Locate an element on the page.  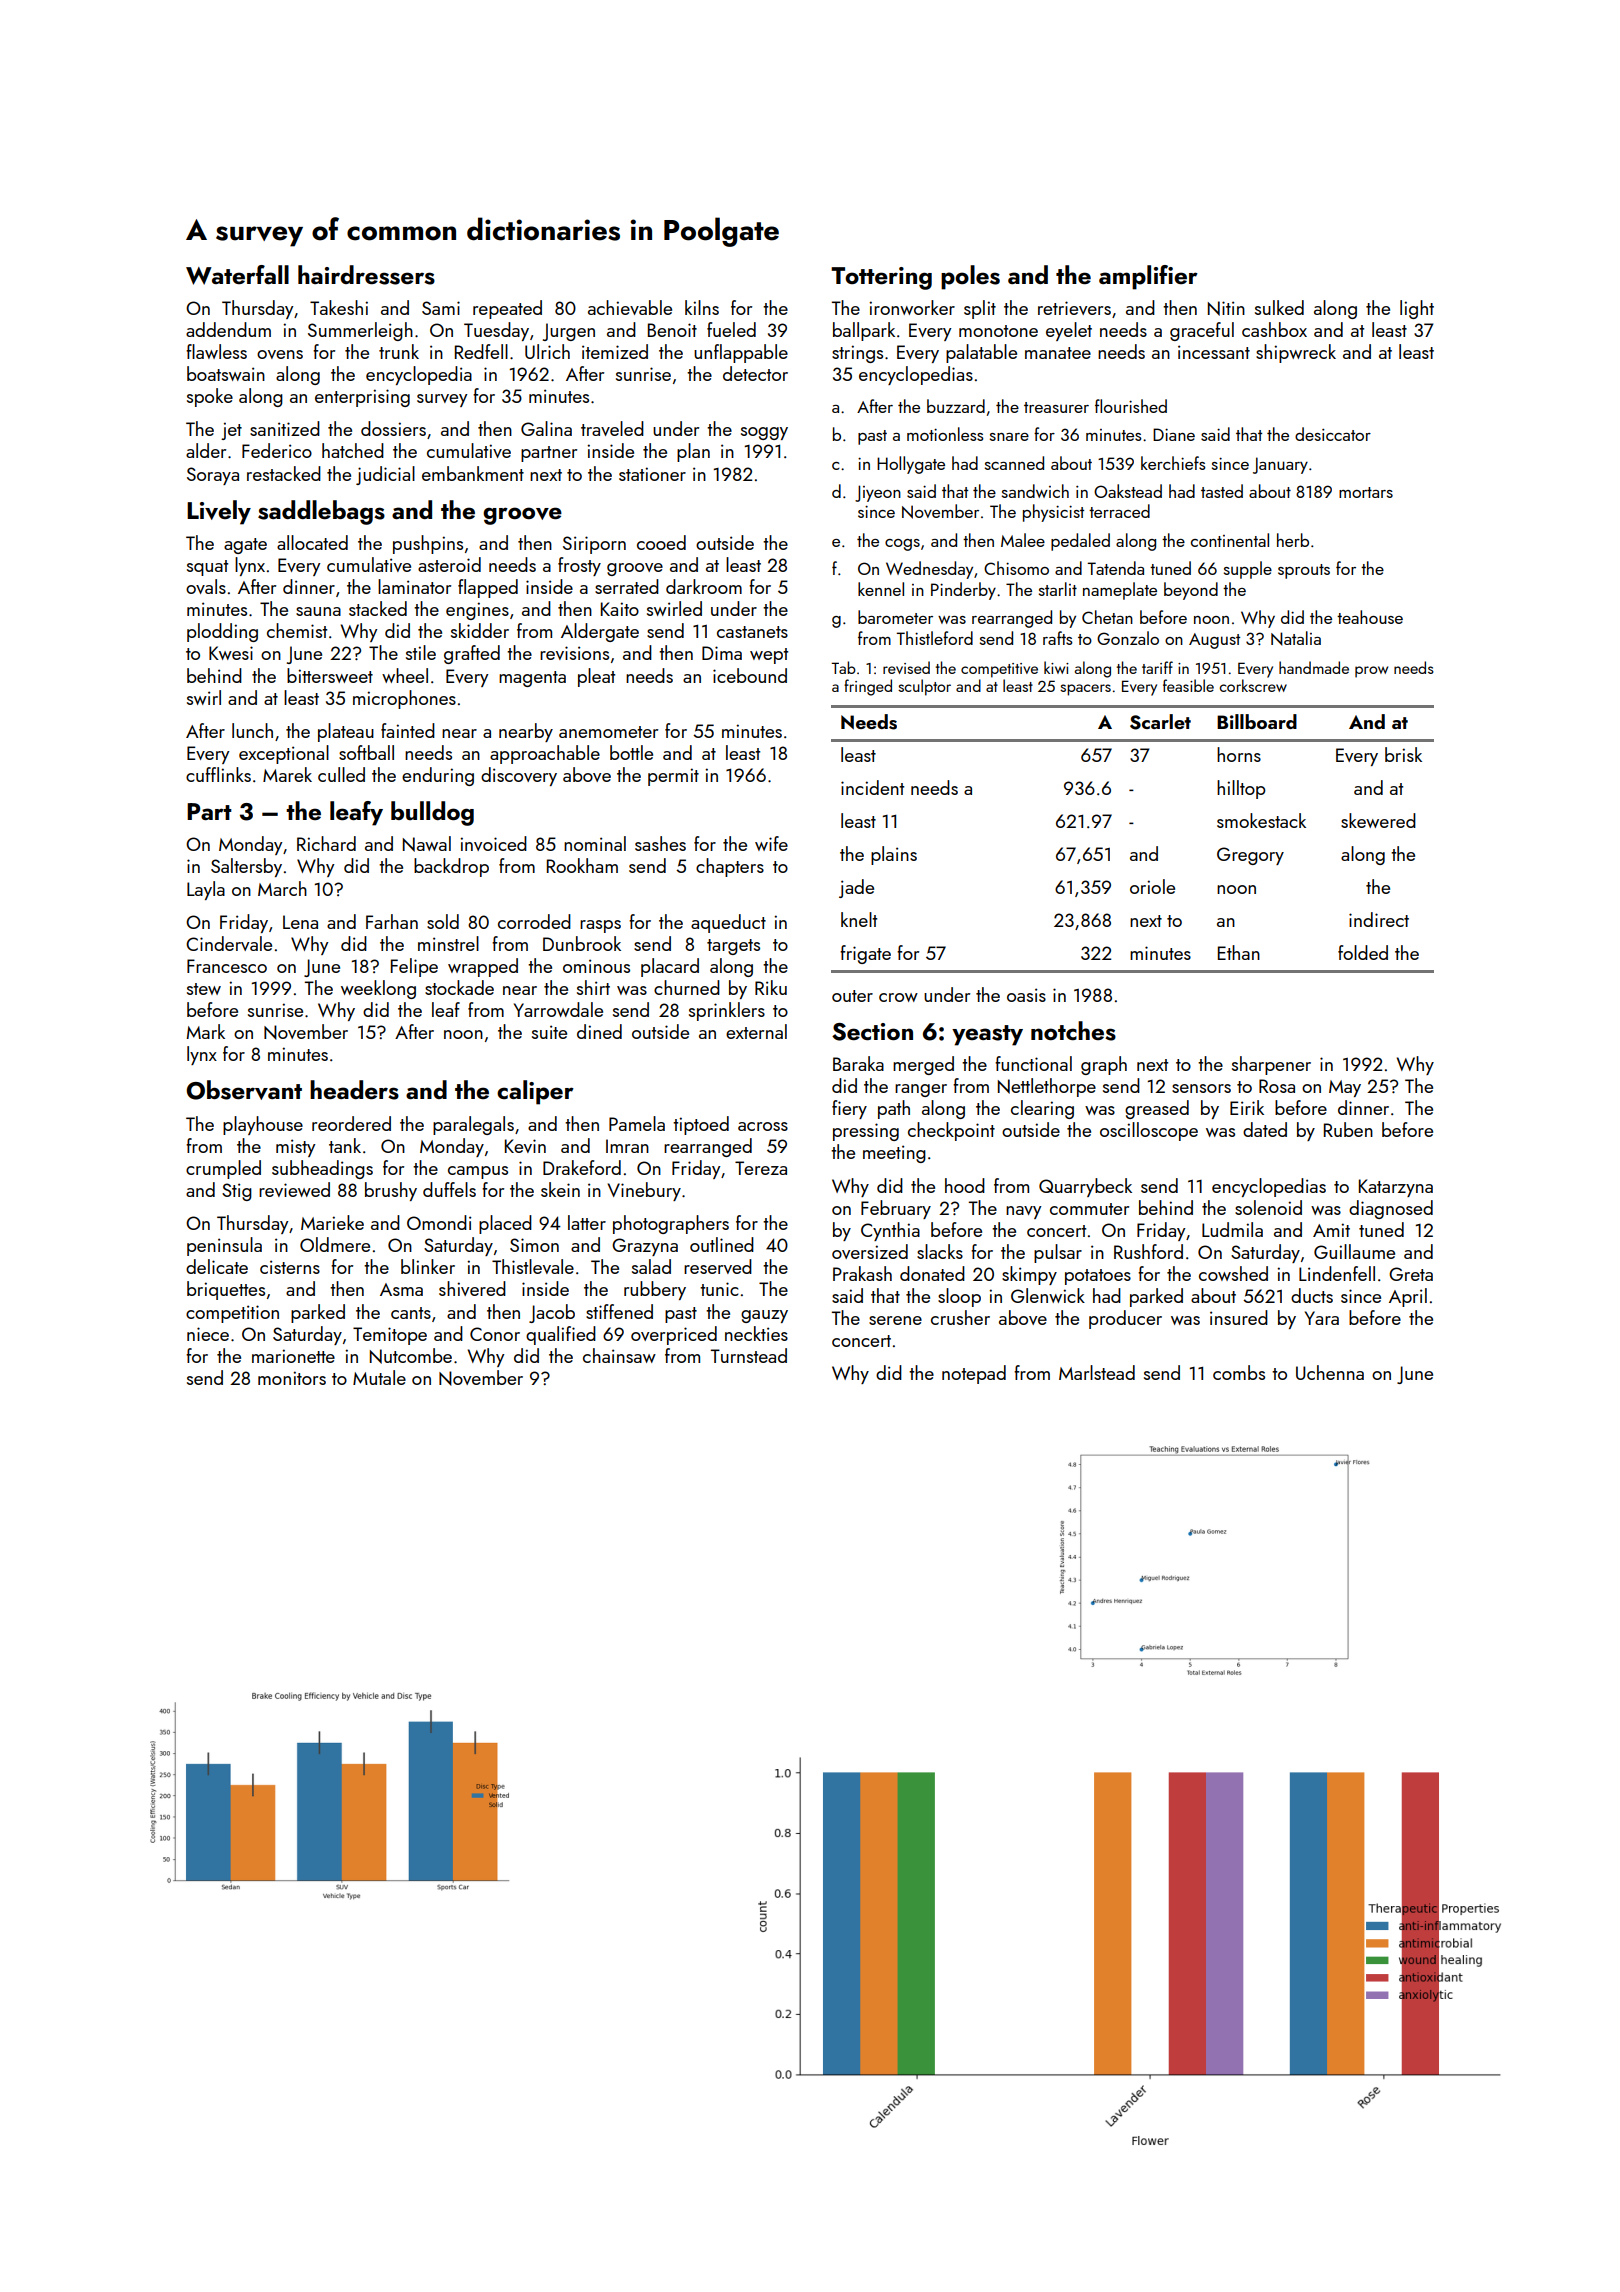
skewered is located at coordinates (1378, 820).
